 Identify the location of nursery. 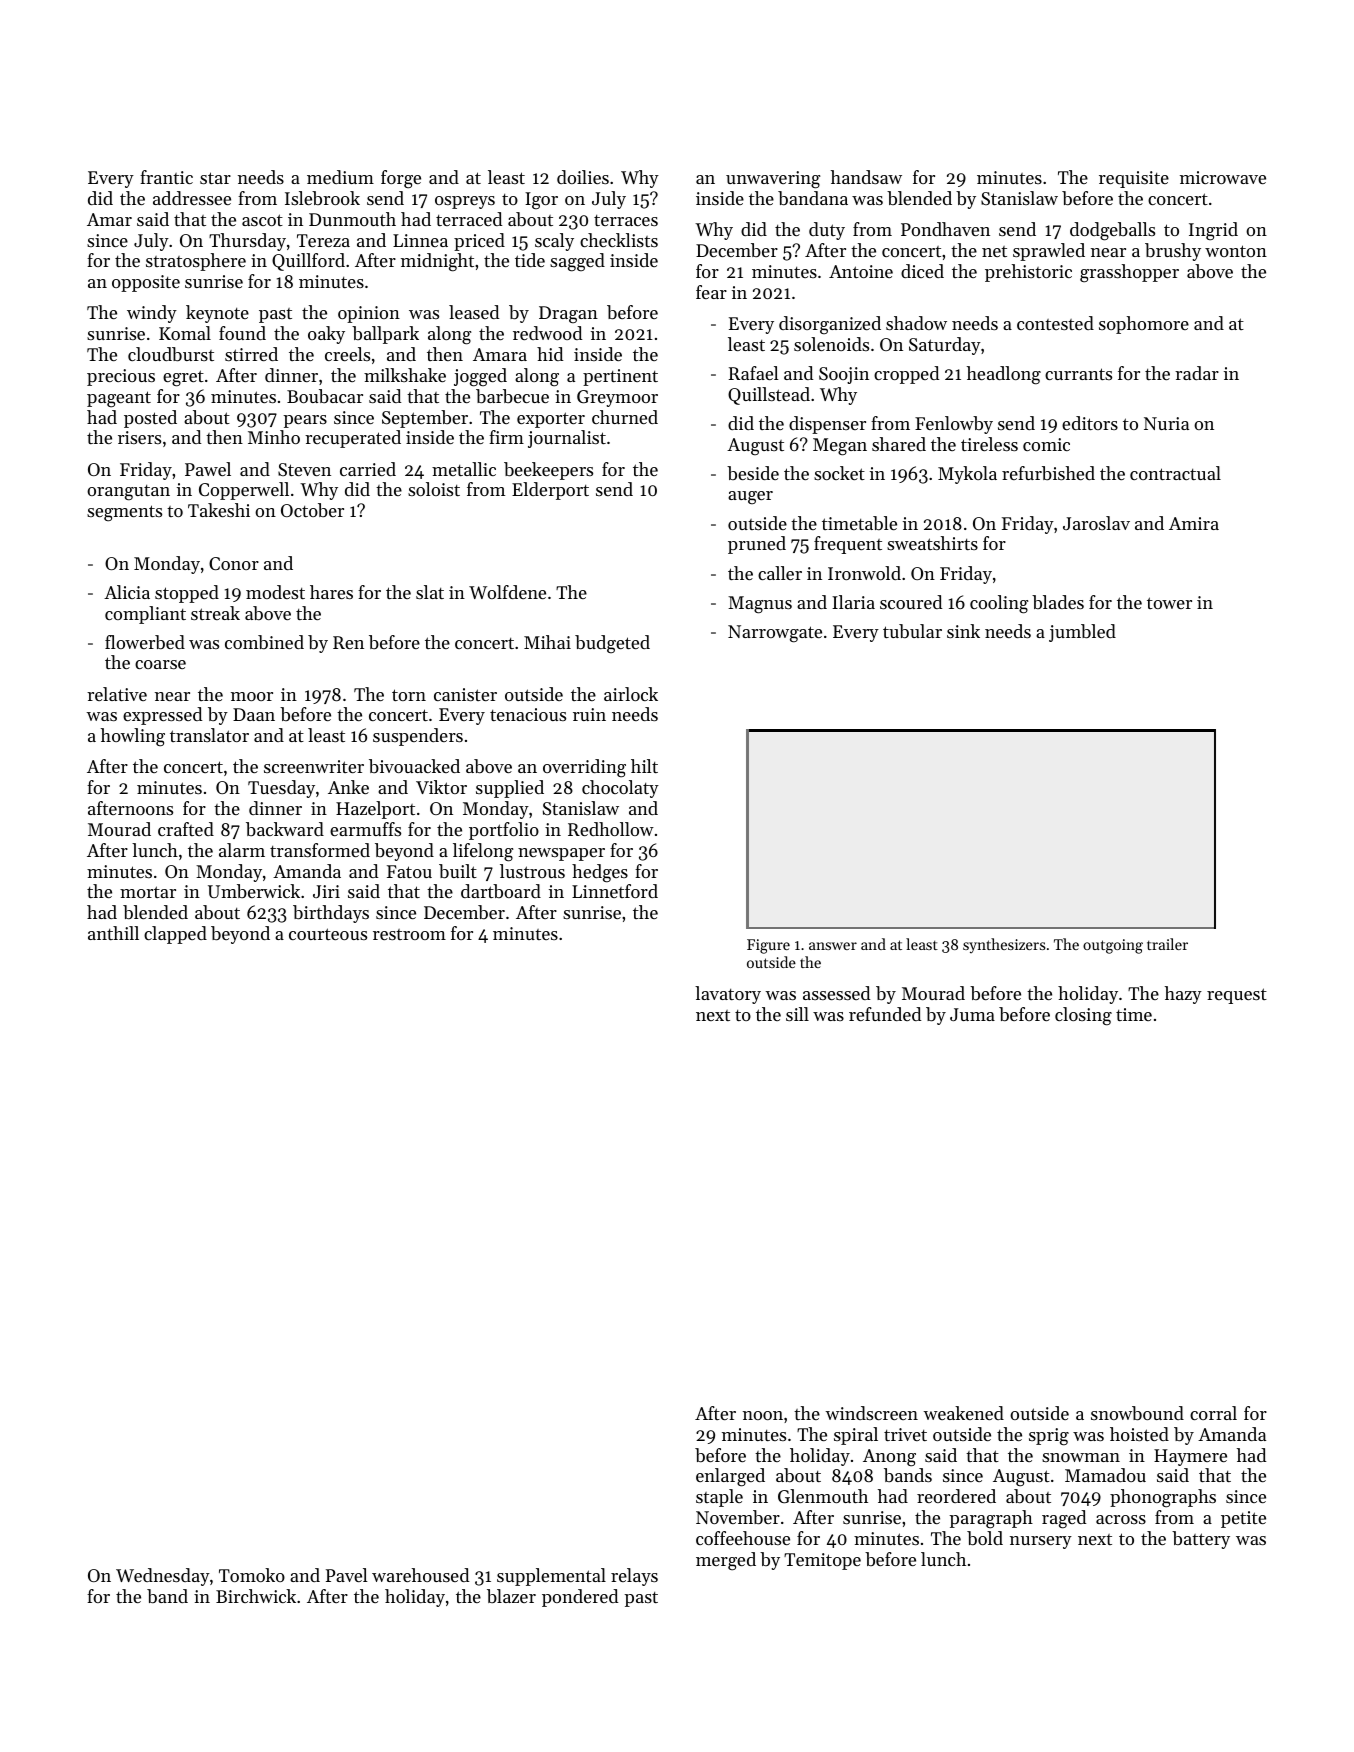
(1041, 1542).
